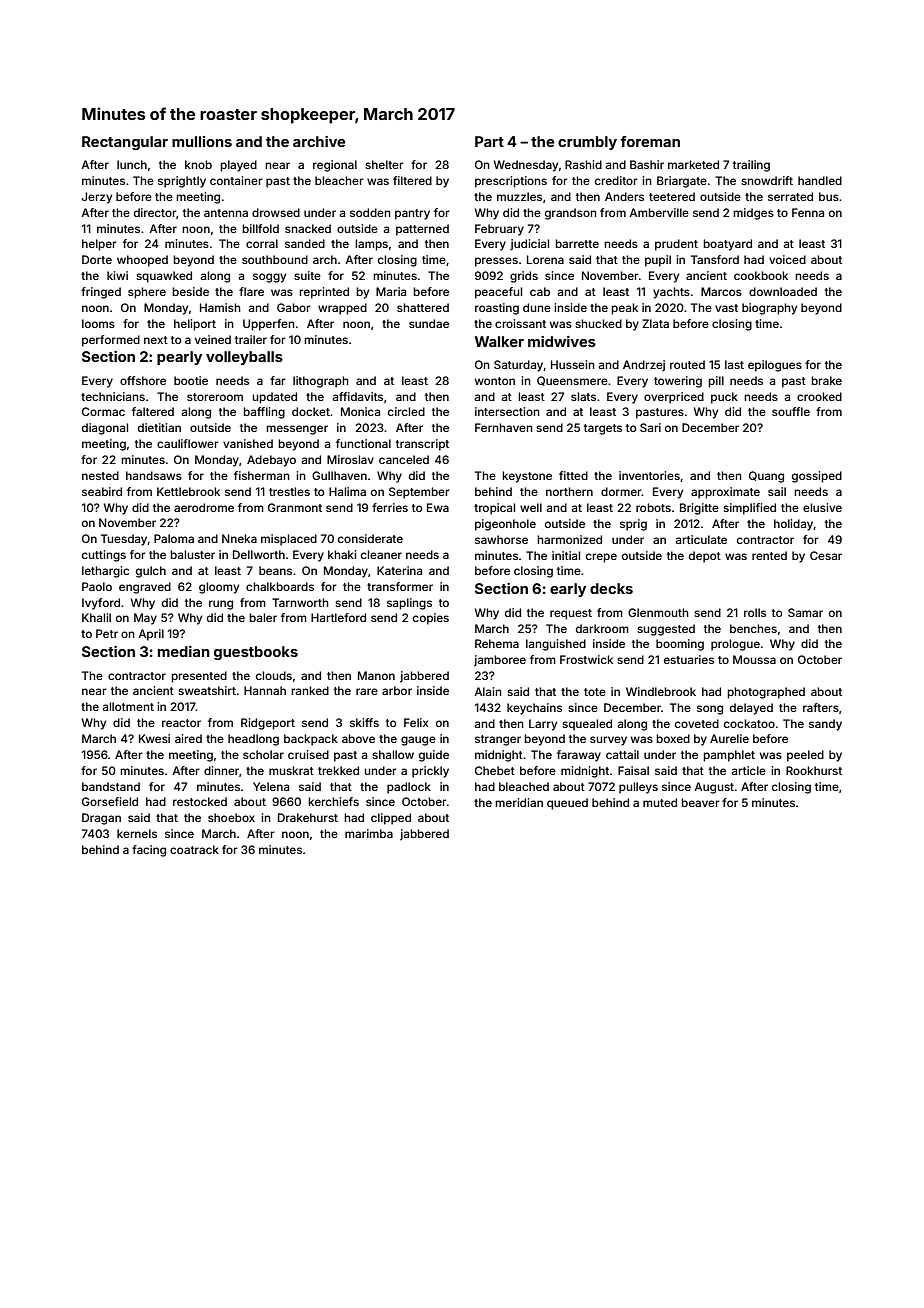 This screenshot has height=1308, width=924. What do you see at coordinates (145, 588) in the screenshot?
I see `engraved` at bounding box center [145, 588].
